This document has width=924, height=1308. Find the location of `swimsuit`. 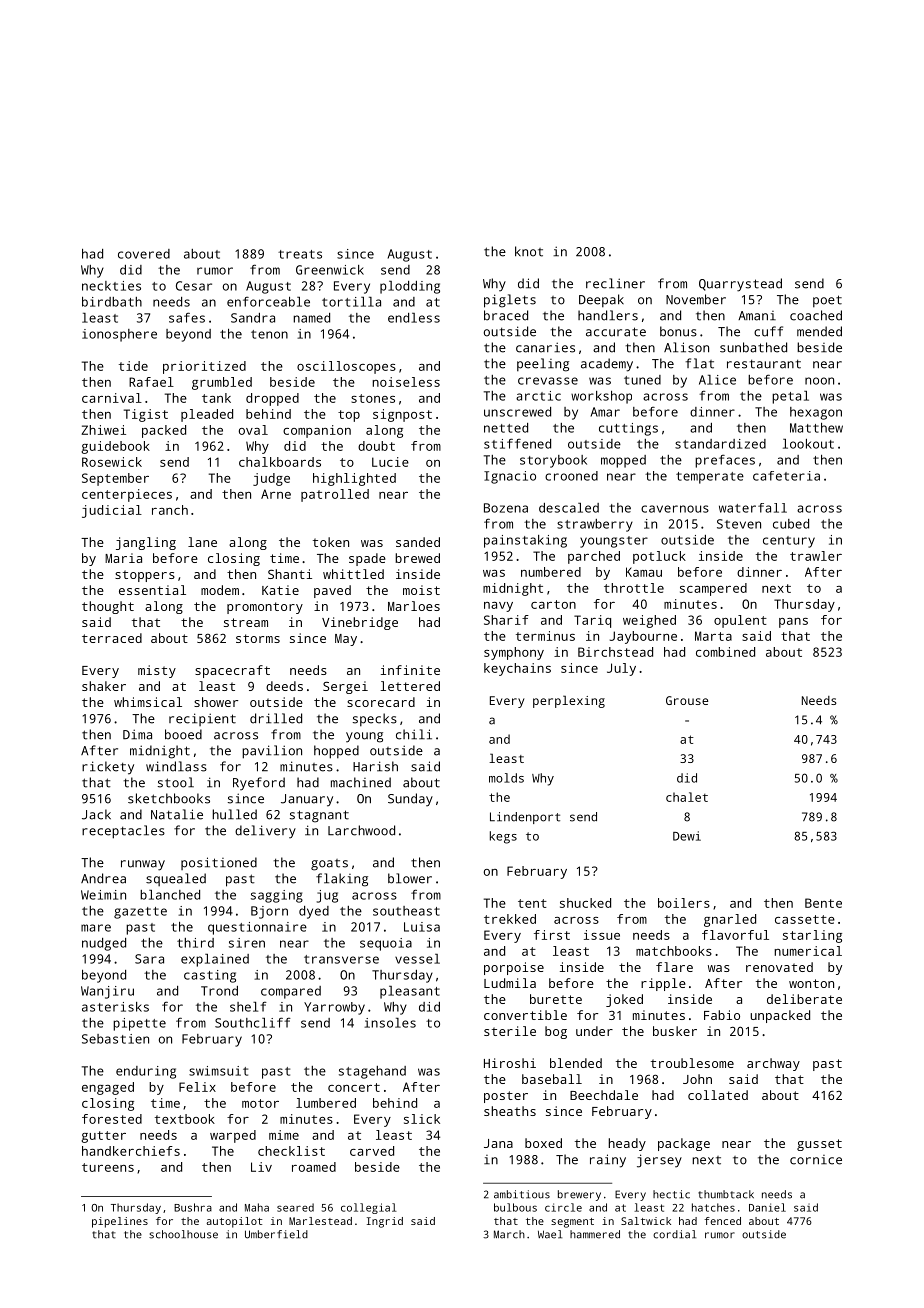

swimsuit is located at coordinates (218, 1071).
